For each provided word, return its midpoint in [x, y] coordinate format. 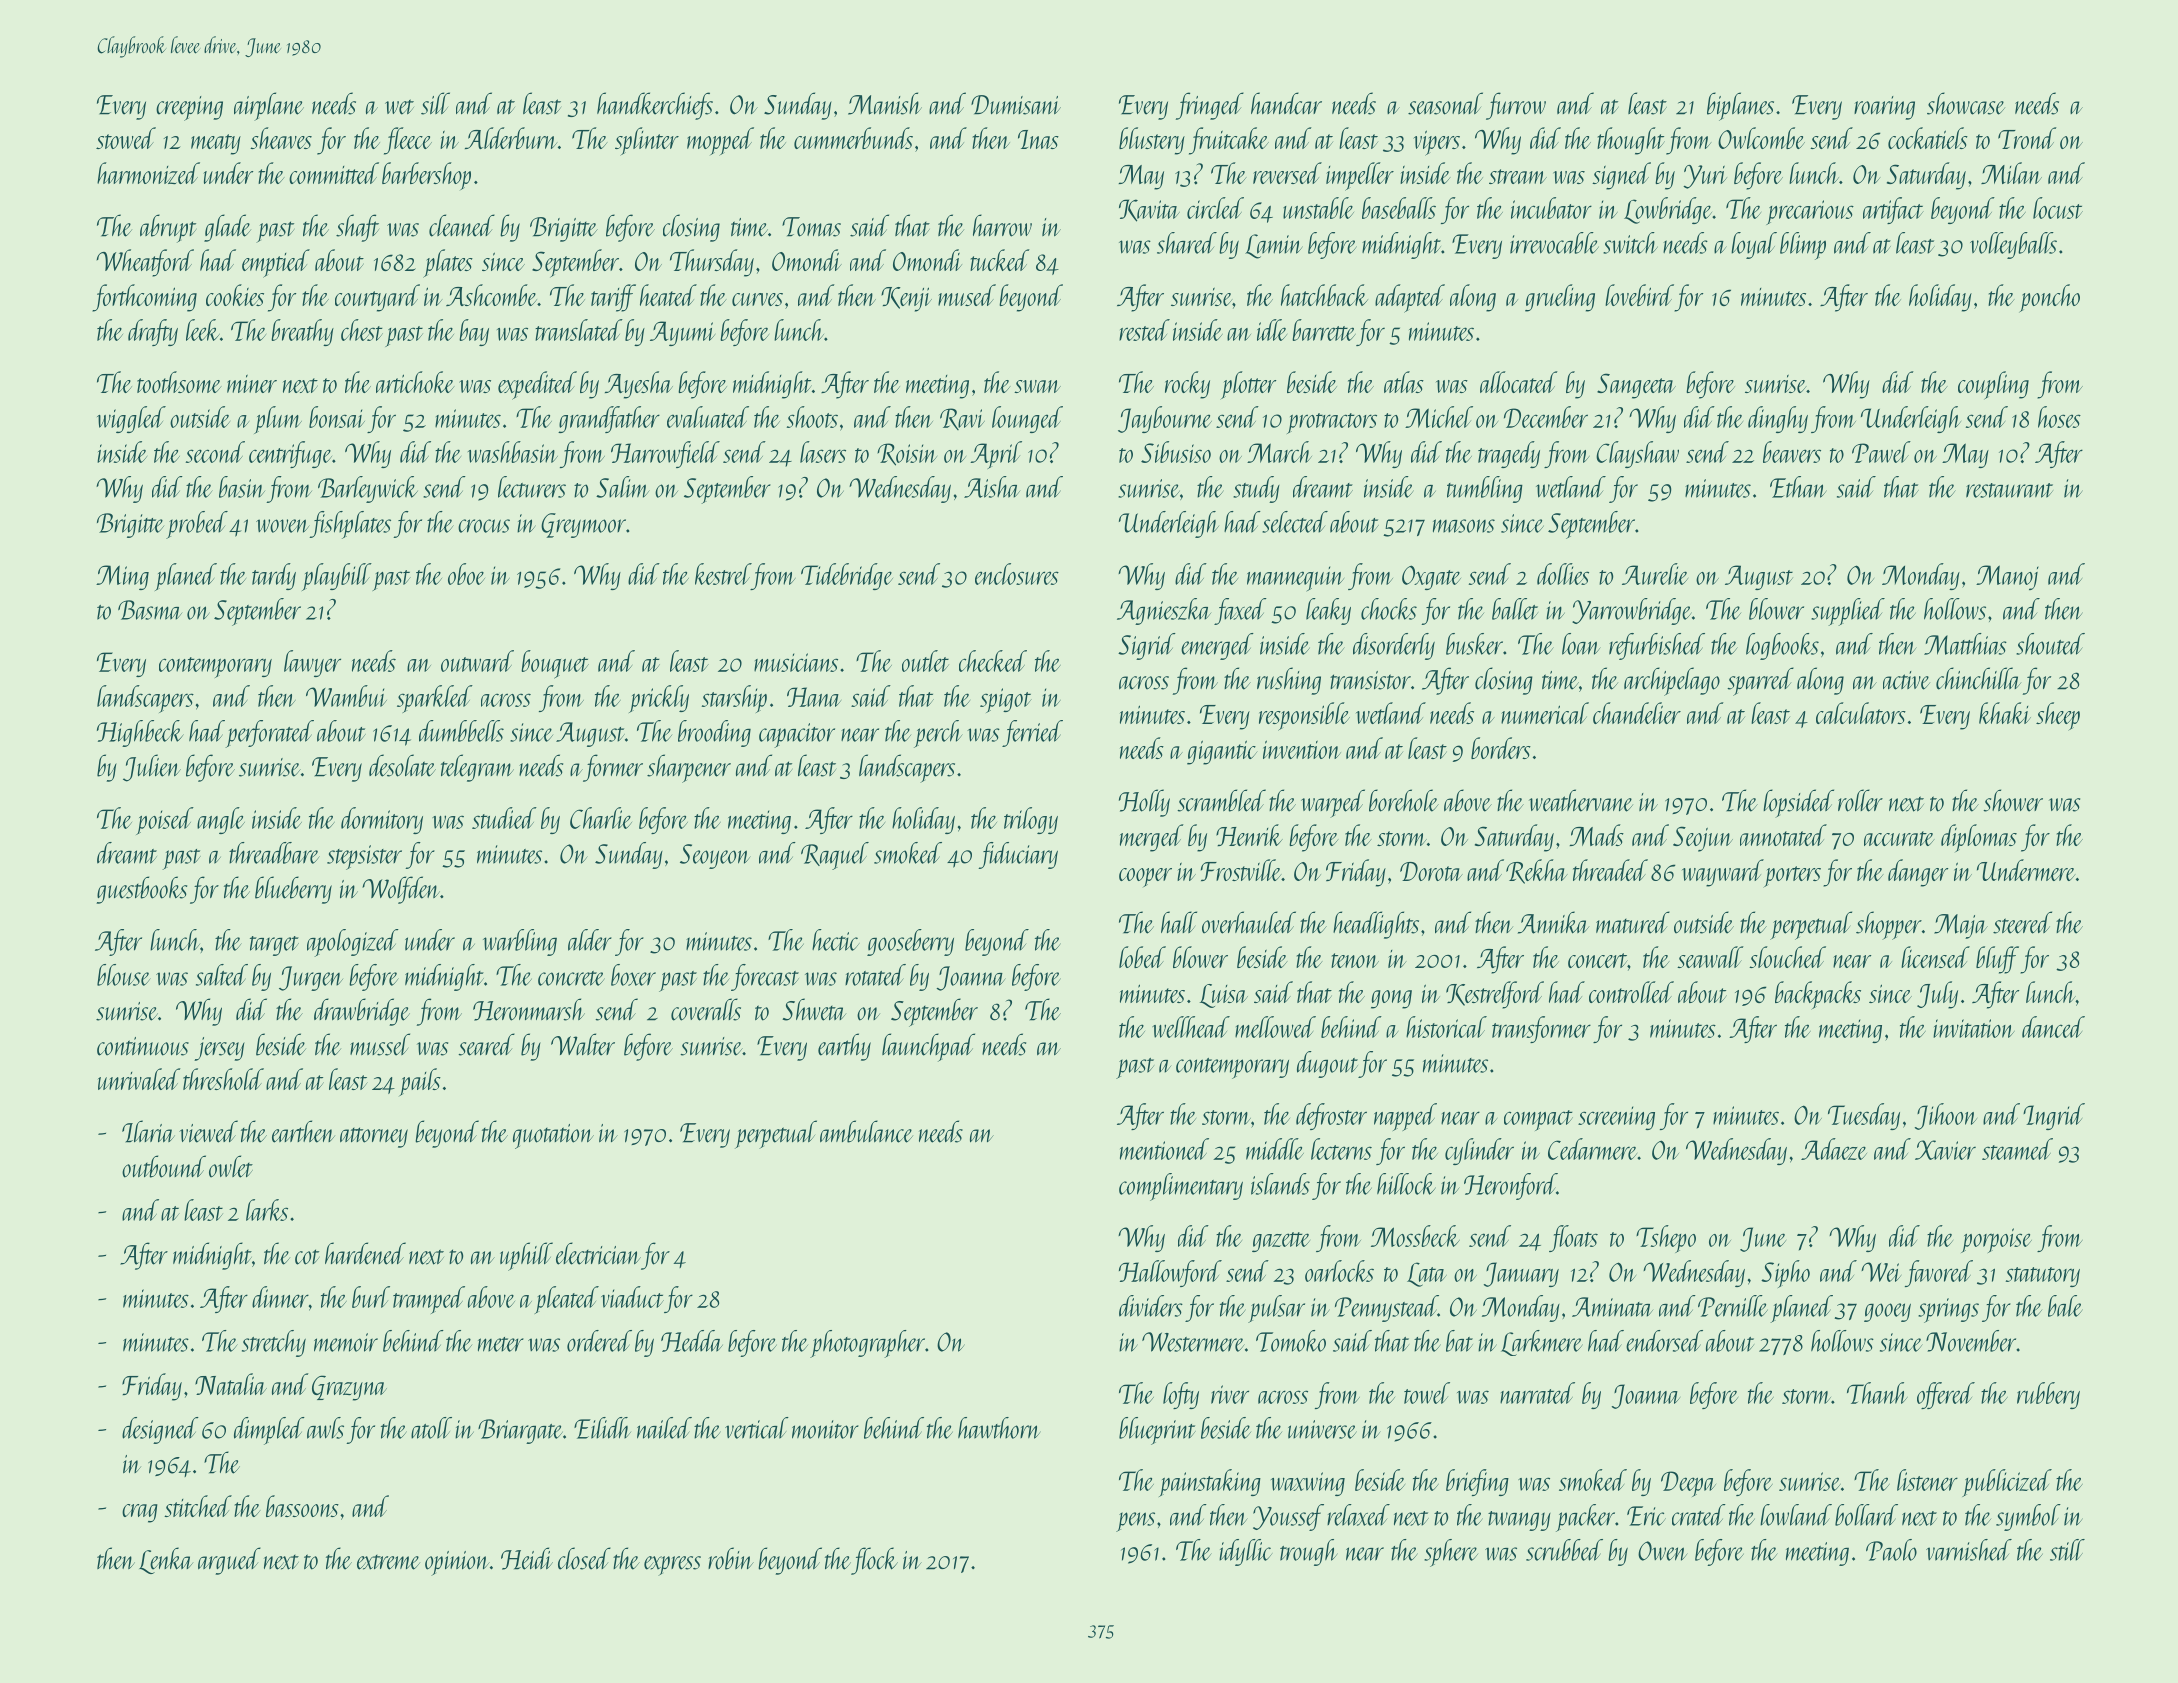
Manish [885, 103]
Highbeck [140, 733]
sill [435, 103]
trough [1309, 1552]
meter [501, 1344]
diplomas [1979, 838]
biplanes [1740, 106]
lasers [823, 452]
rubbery [2048, 1395]
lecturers [532, 487]
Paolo [1891, 1550]
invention [1302, 749]
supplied [1848, 612]
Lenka [166, 1560]
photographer [867, 1344]
